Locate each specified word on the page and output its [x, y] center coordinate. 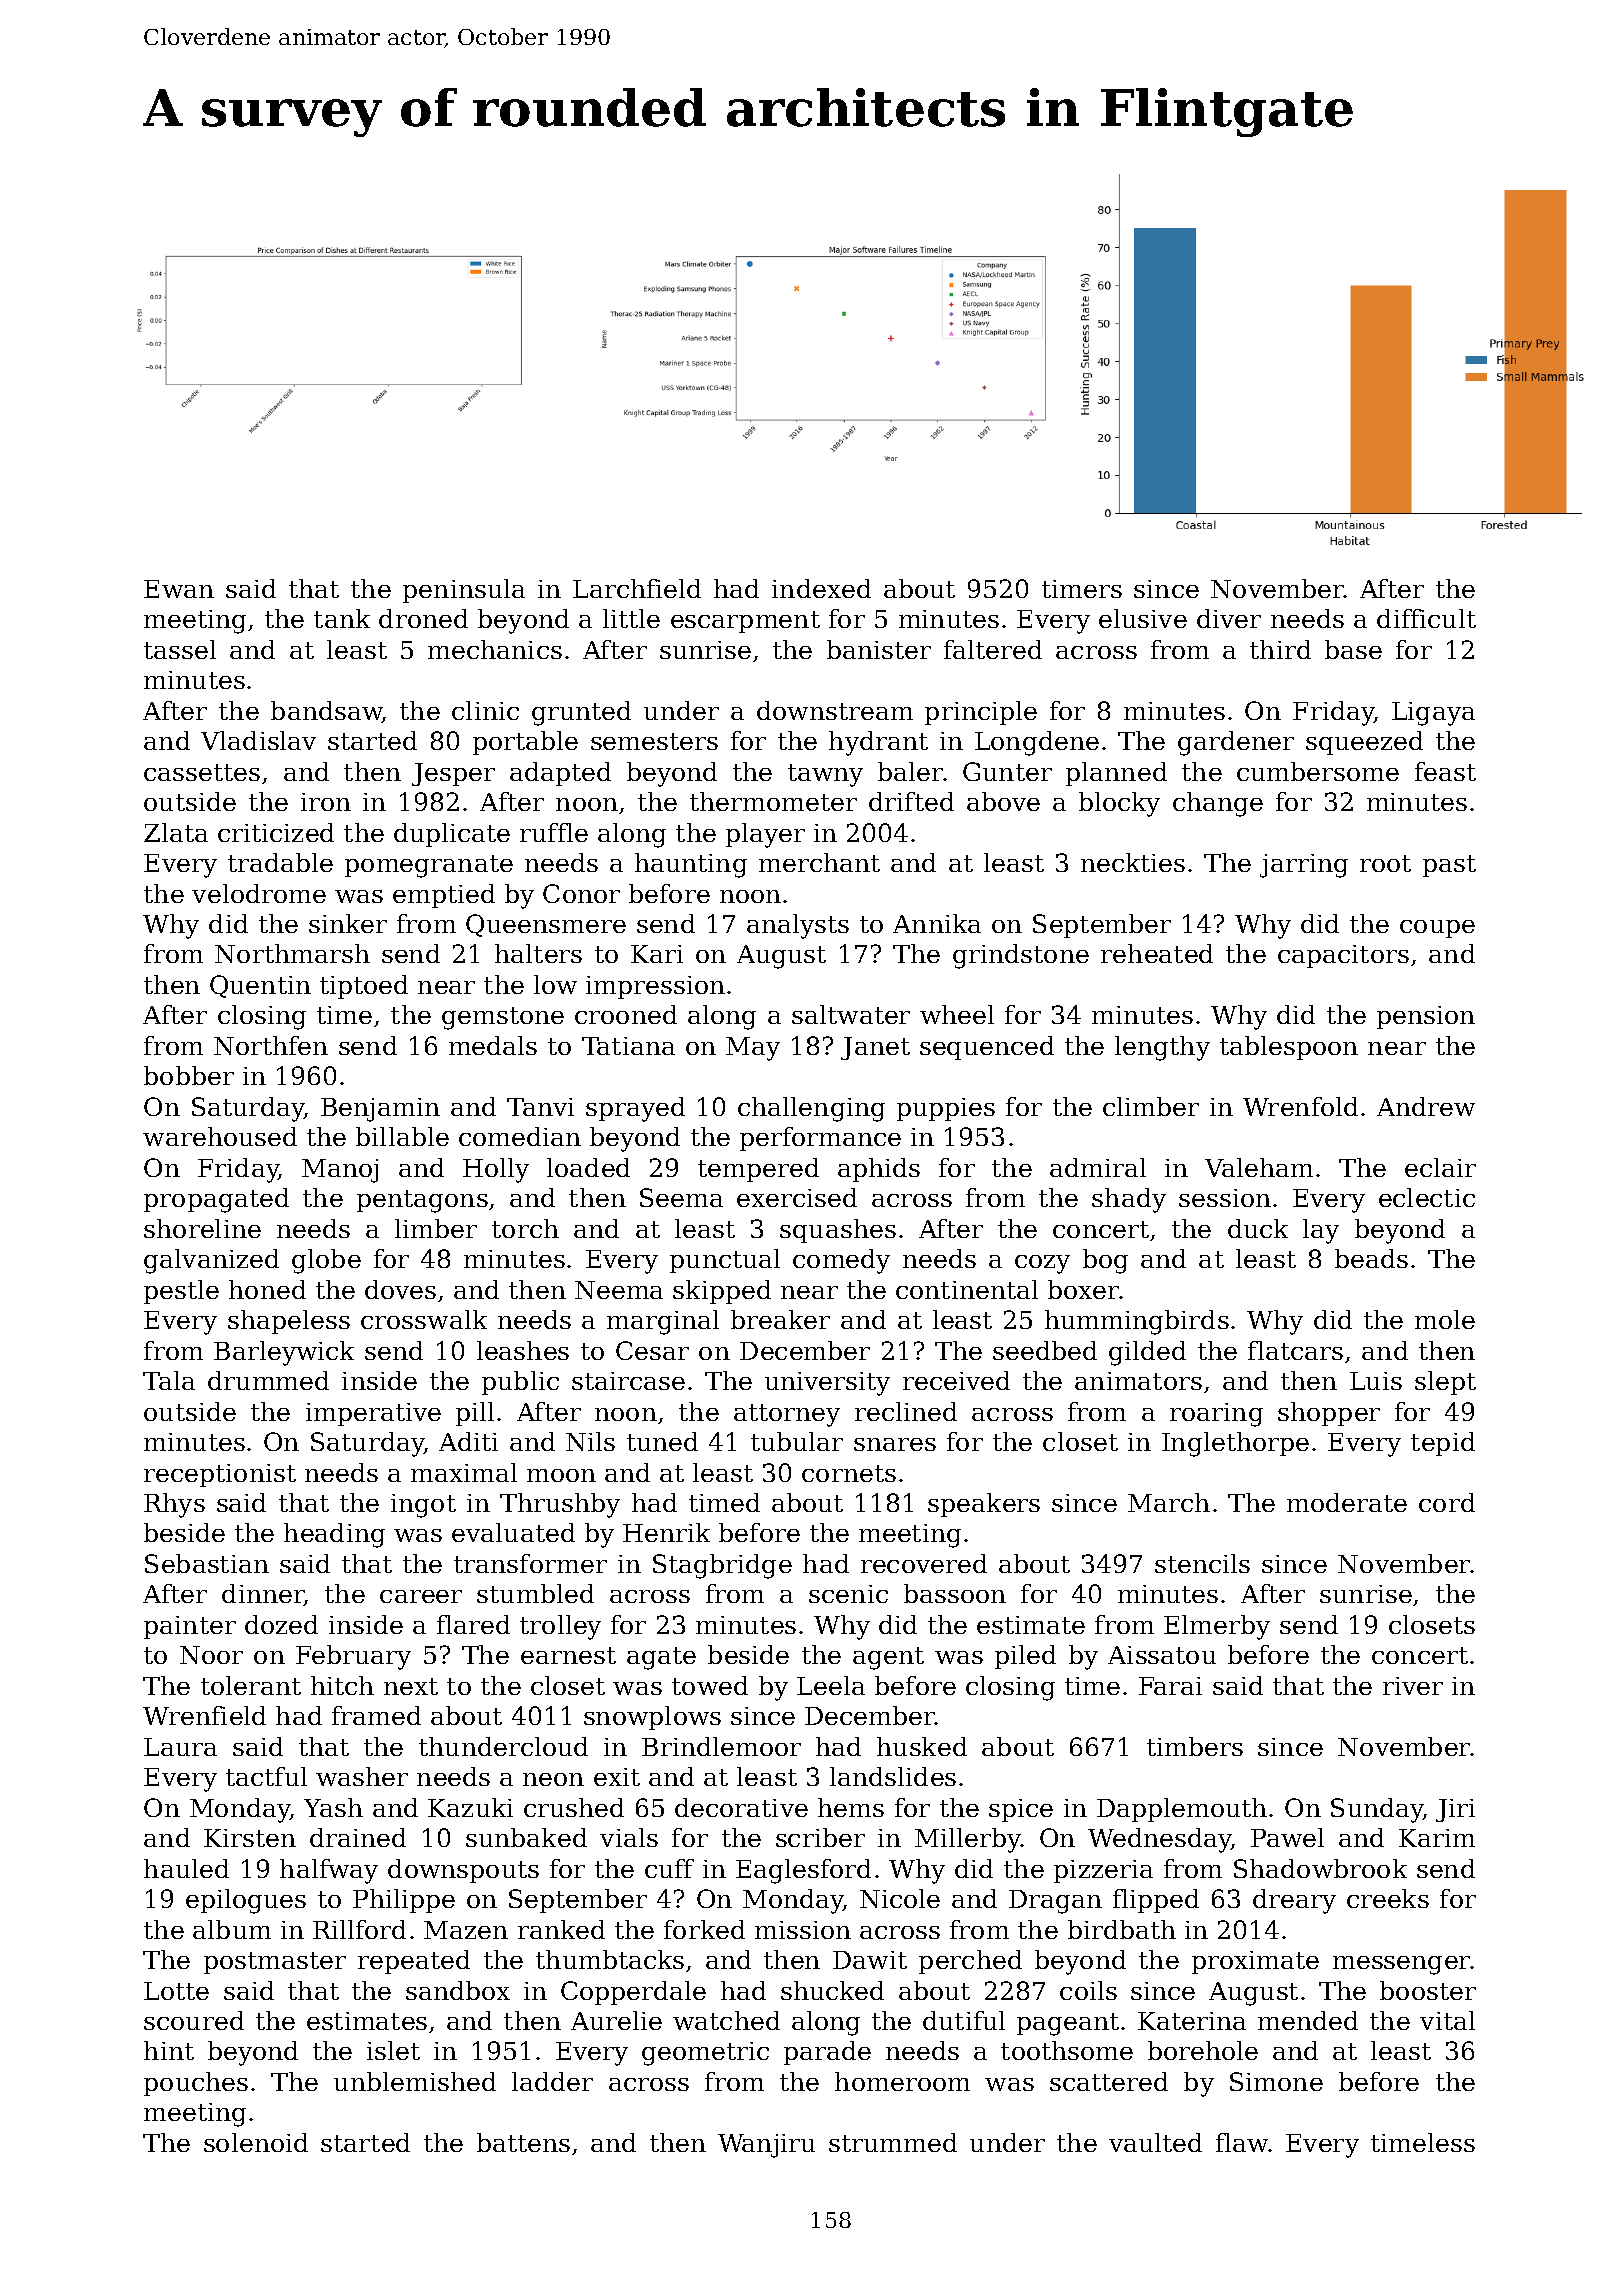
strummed [893, 2142]
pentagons [422, 1201]
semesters [654, 741]
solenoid [256, 2142]
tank [342, 618]
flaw [1242, 2142]
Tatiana [628, 1046]
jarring [1304, 866]
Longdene [1037, 743]
